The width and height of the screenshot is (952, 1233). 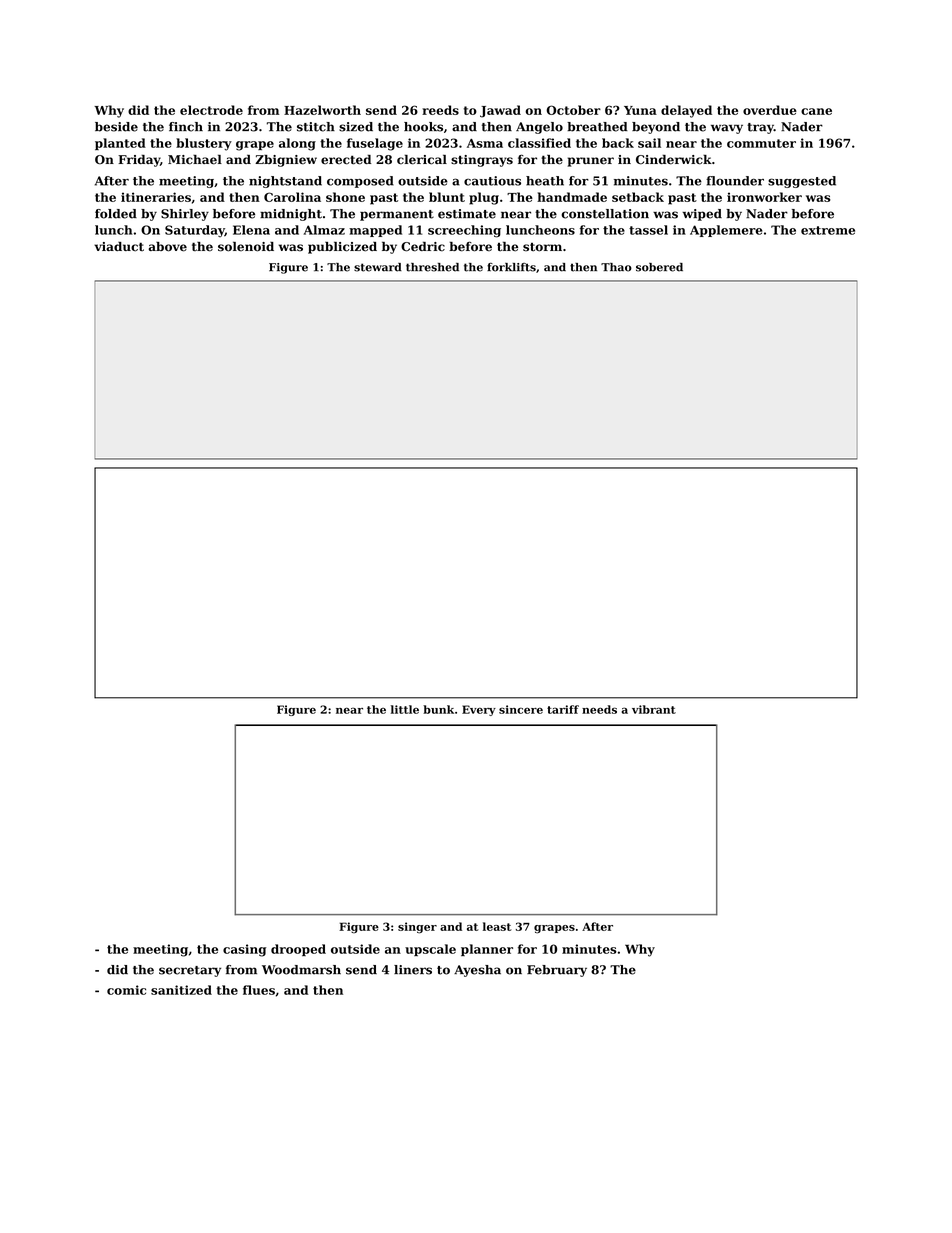 What do you see at coordinates (440, 110) in the screenshot?
I see `reeds` at bounding box center [440, 110].
